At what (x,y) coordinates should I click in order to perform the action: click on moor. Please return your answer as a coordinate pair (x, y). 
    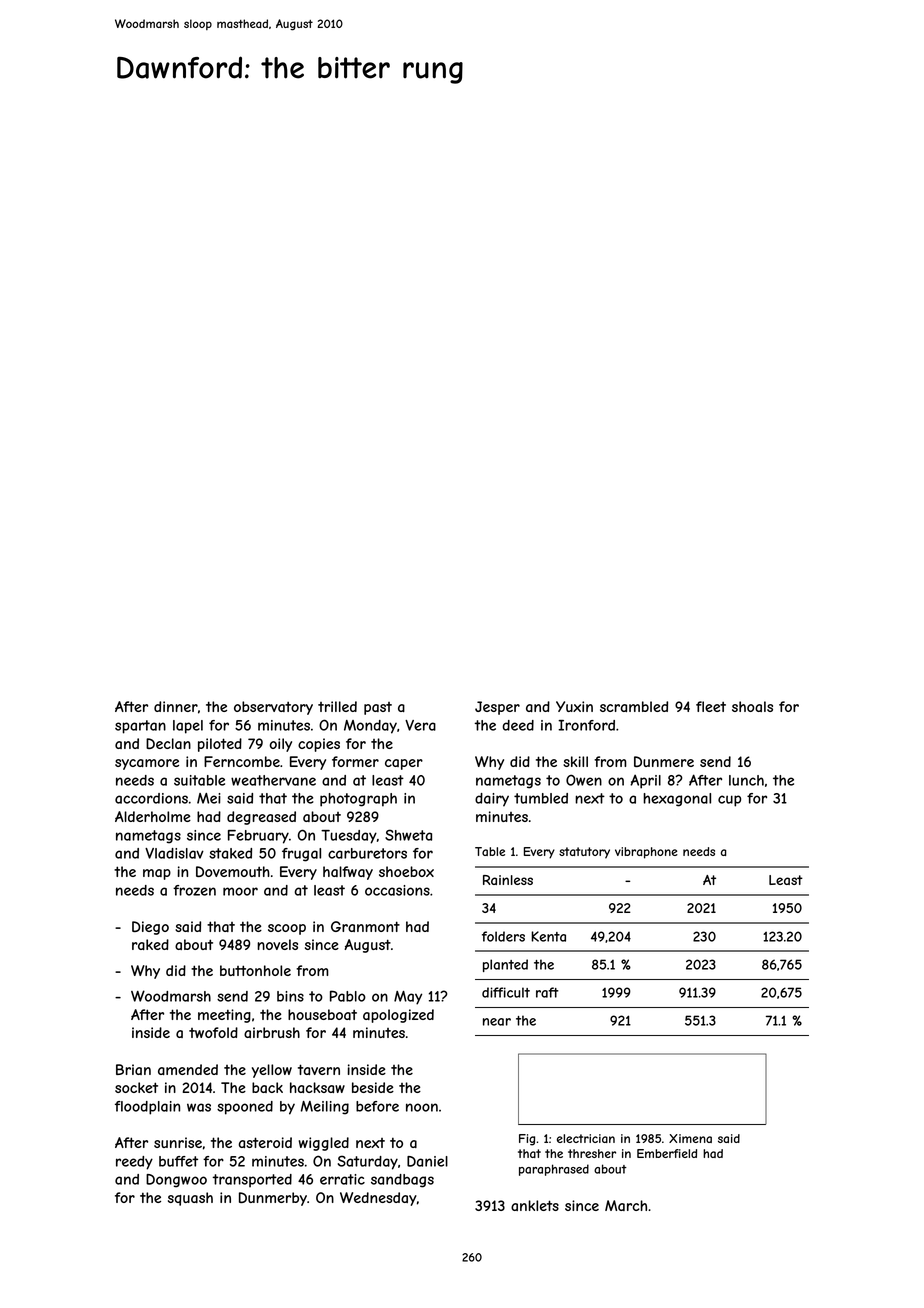
    Looking at the image, I should click on (240, 891).
